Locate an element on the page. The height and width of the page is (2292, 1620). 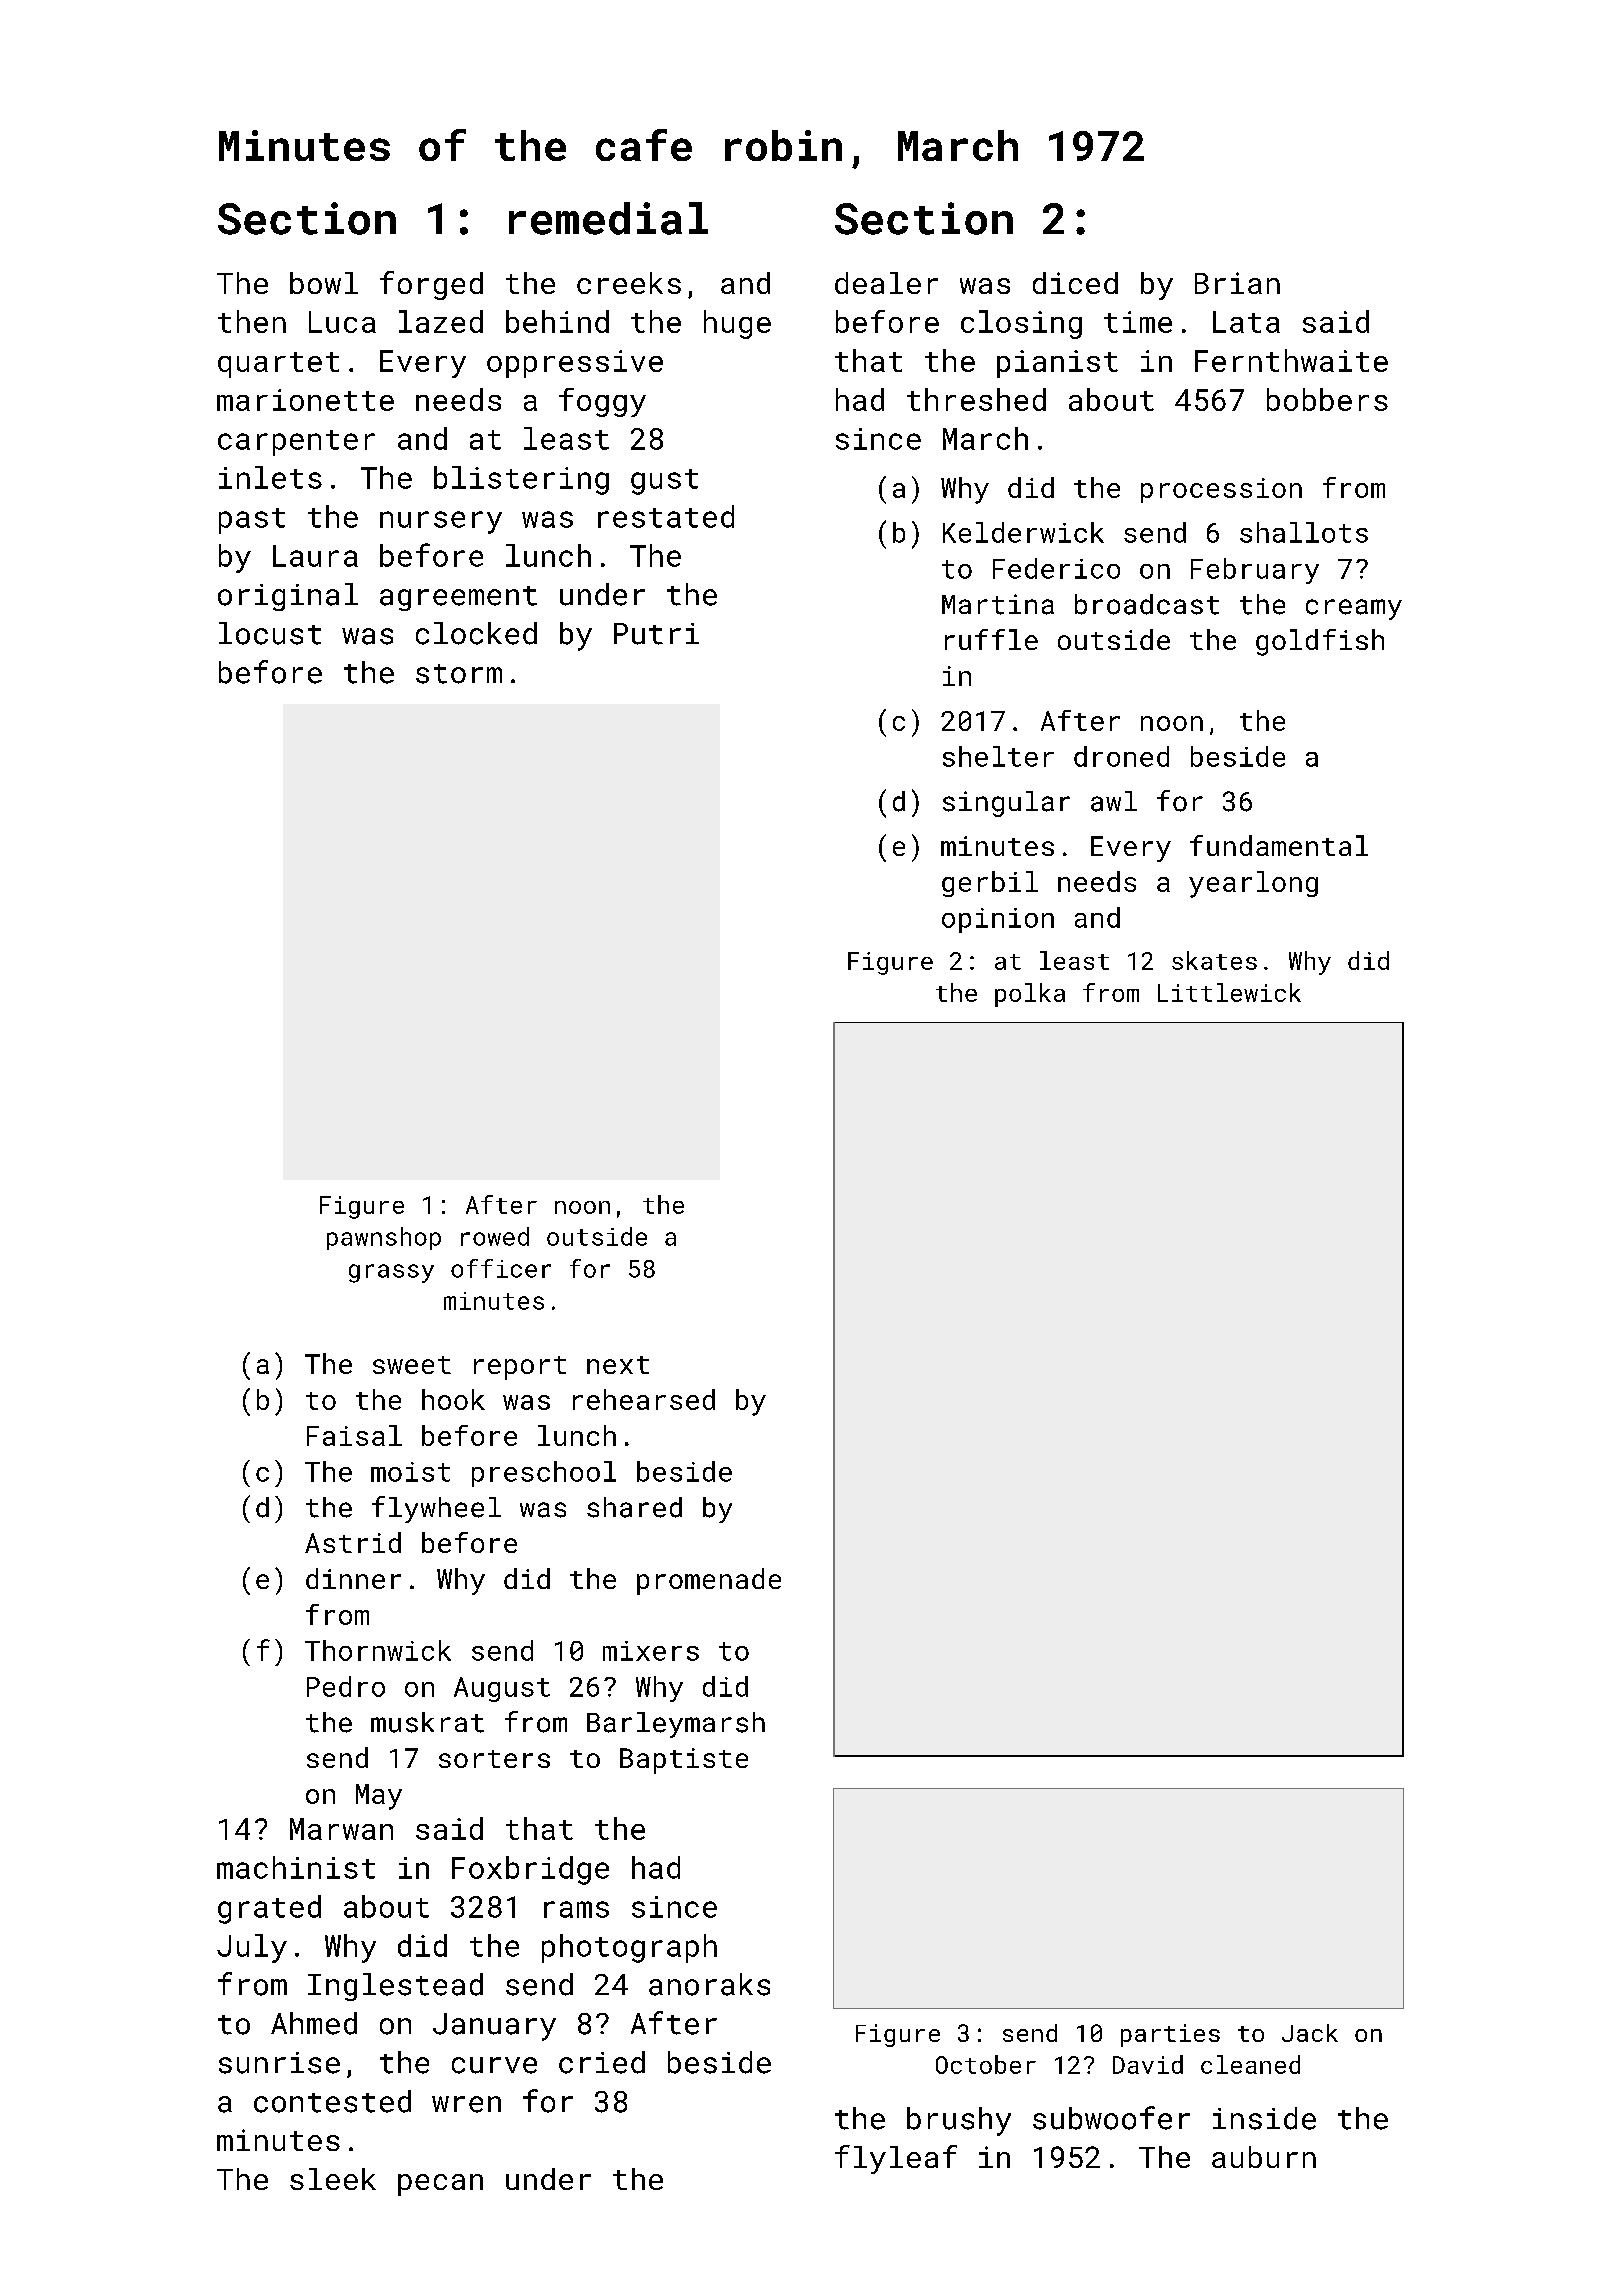
Jack is located at coordinates (1310, 2033).
